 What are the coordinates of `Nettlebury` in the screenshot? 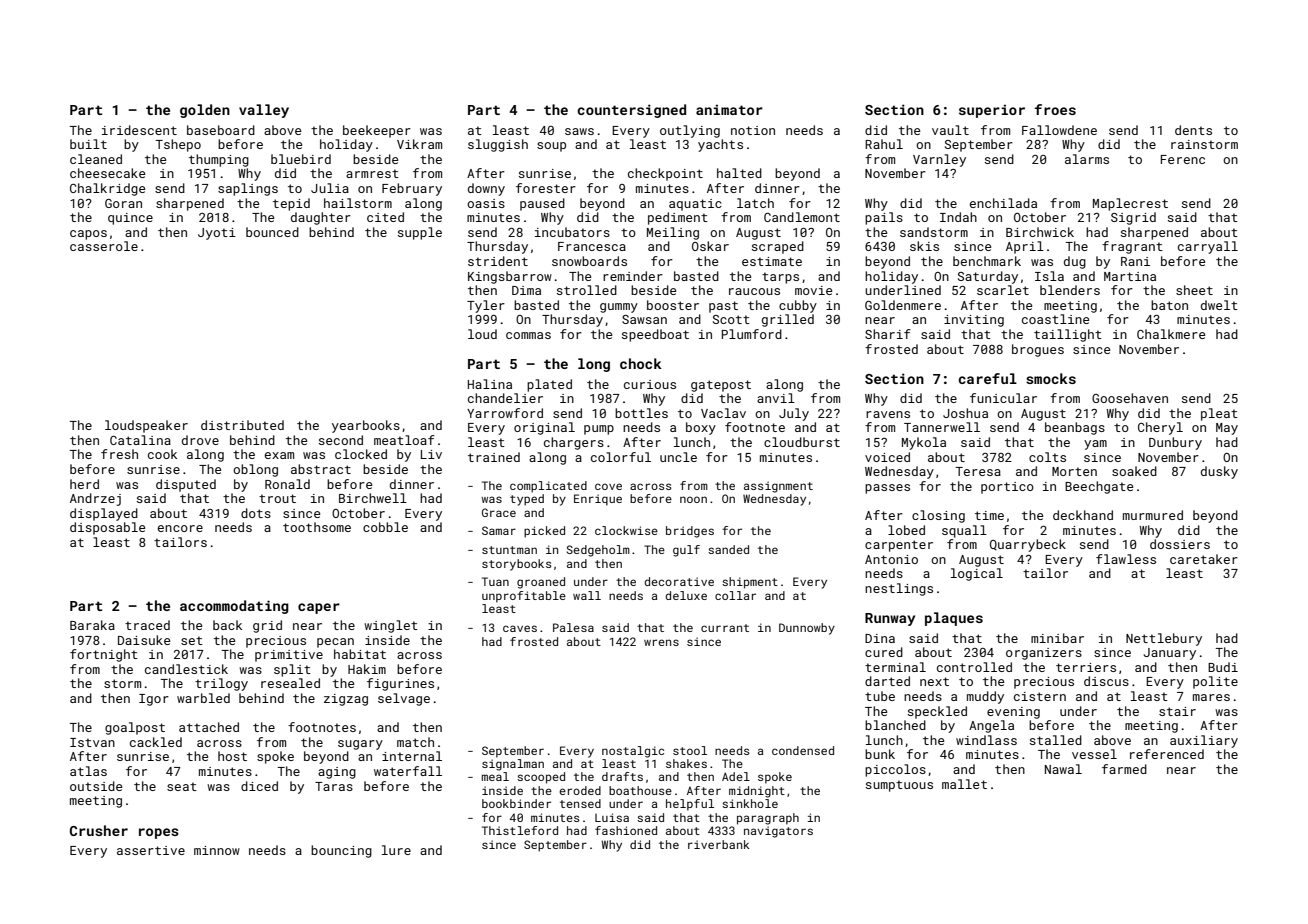 It's located at (1164, 639).
